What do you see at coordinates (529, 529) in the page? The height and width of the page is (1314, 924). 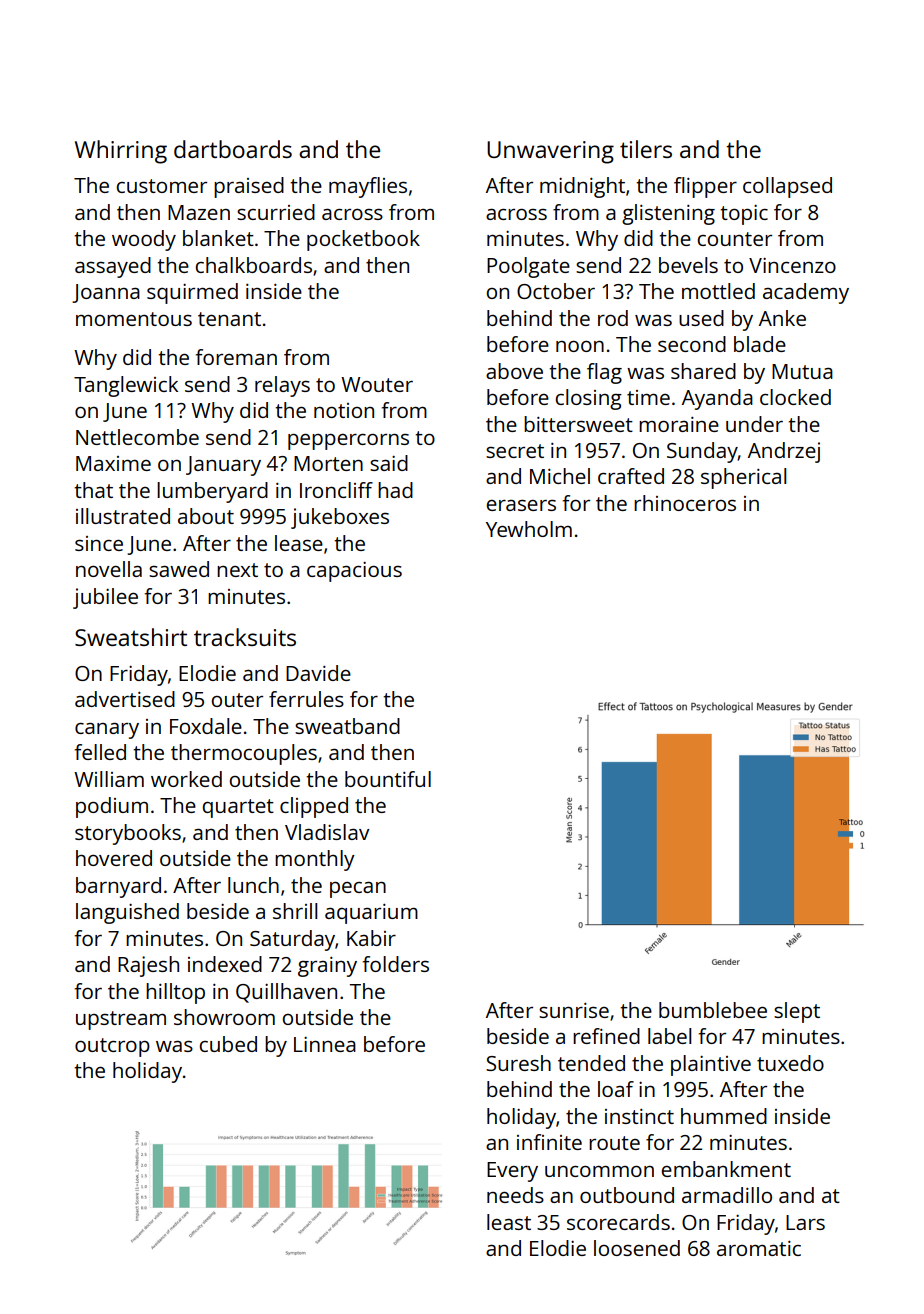 I see `Yewholm` at bounding box center [529, 529].
